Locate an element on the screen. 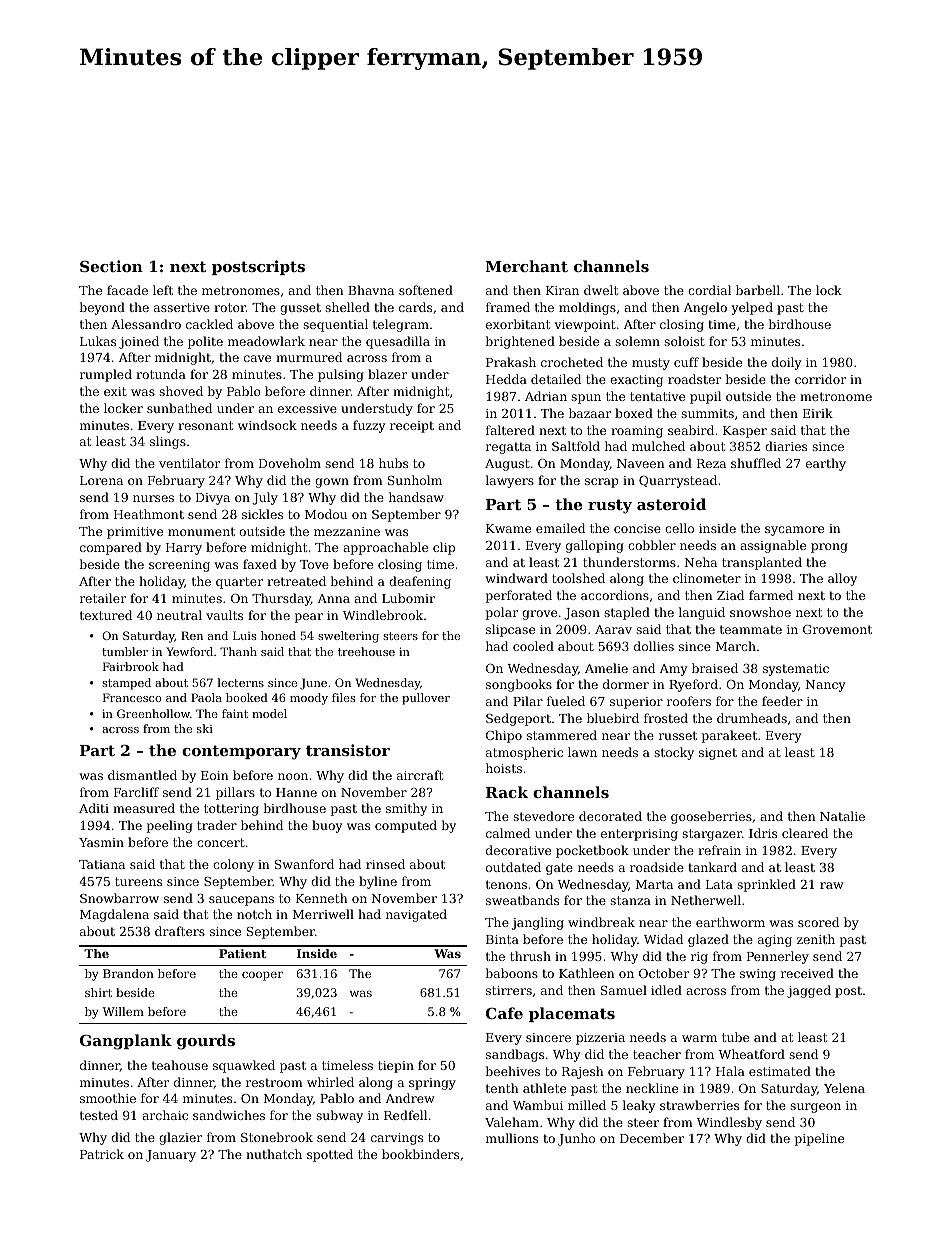 The image size is (952, 1233). swing is located at coordinates (758, 975).
